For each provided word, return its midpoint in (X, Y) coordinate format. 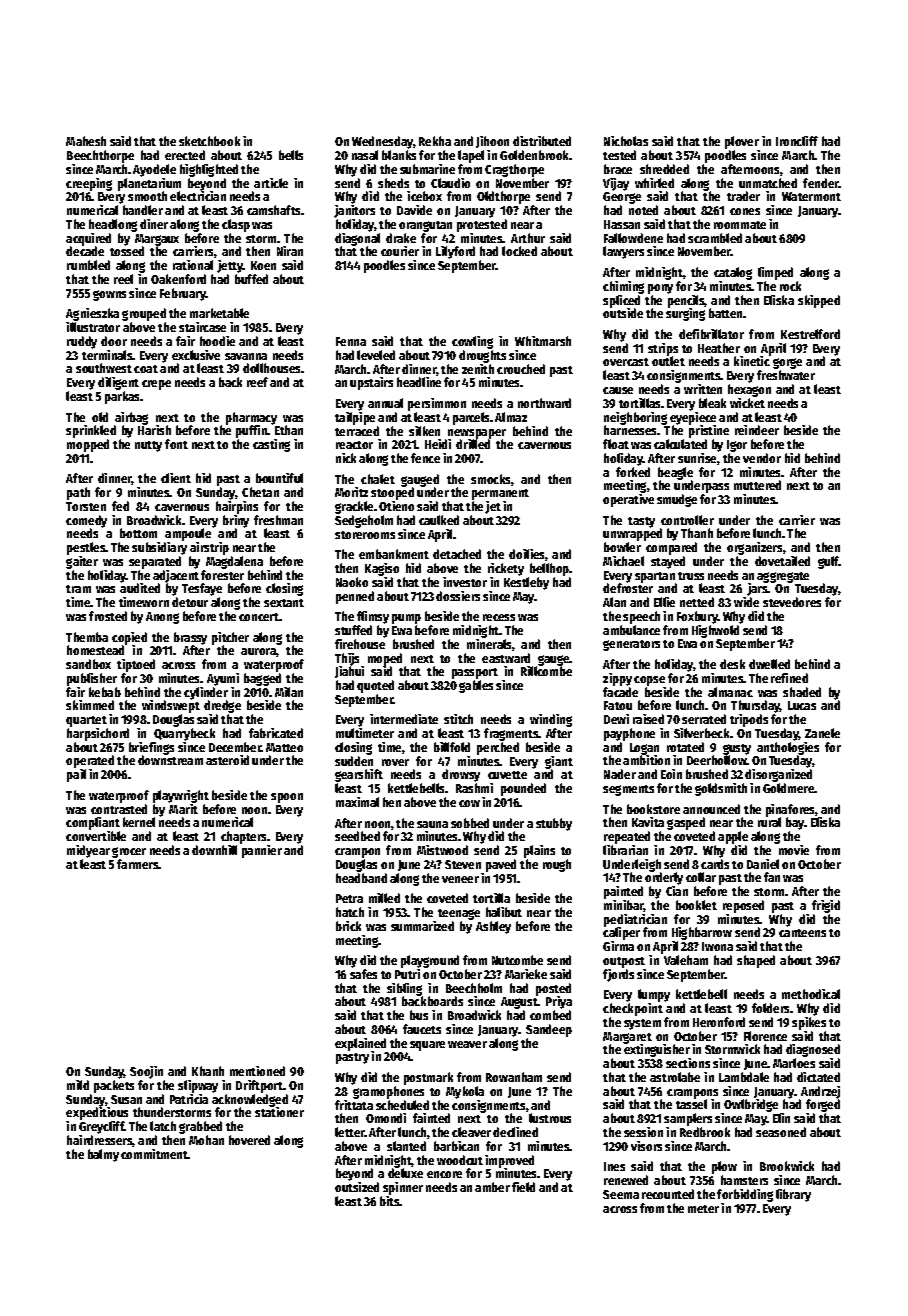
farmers (138, 864)
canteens (802, 933)
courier (400, 251)
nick (346, 458)
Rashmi (474, 788)
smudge (677, 500)
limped (775, 273)
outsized (357, 1187)
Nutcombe (517, 960)
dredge (222, 706)
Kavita (648, 822)
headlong (113, 225)
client (176, 478)
